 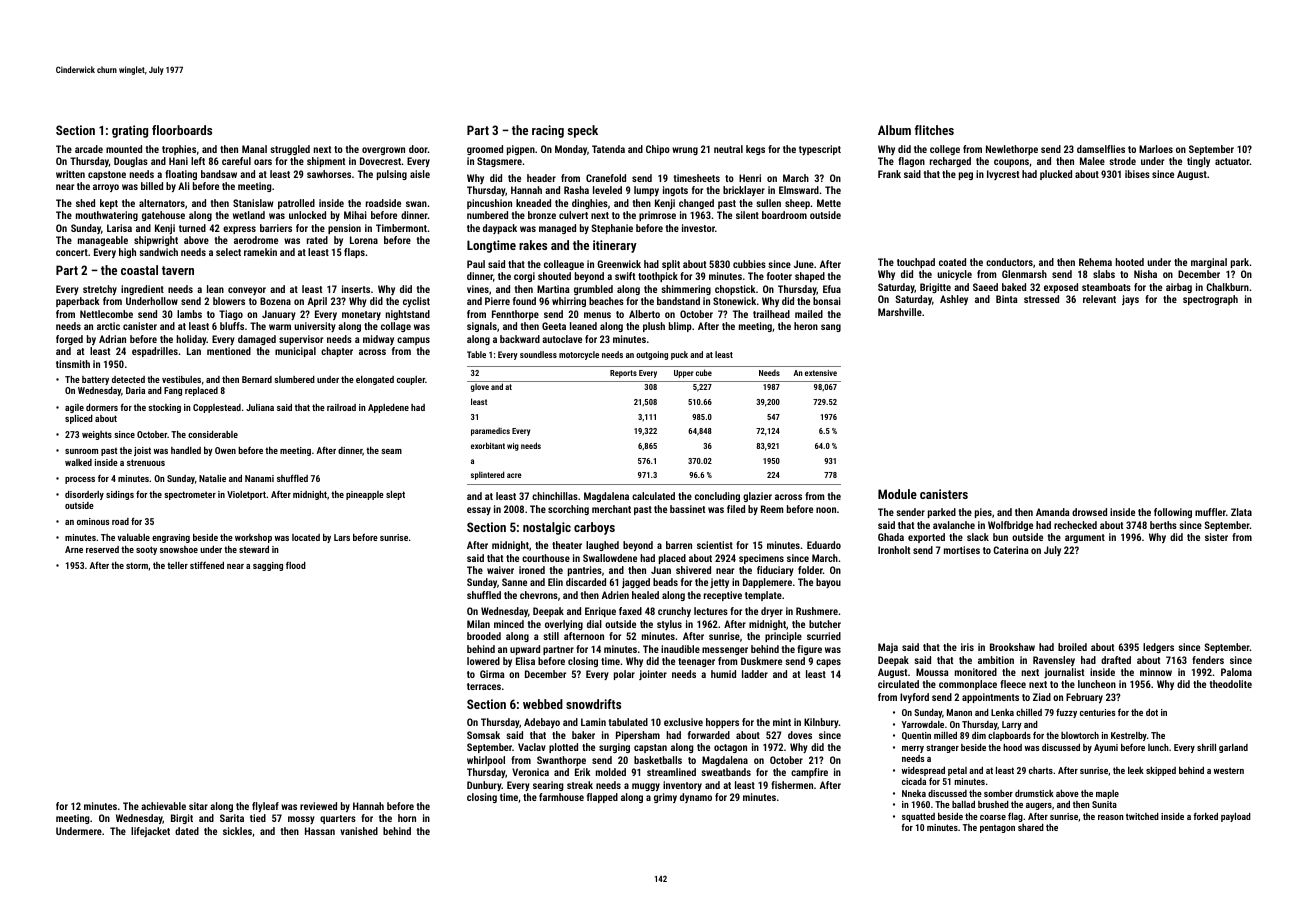 What do you see at coordinates (583, 735) in the screenshot?
I see `baker` at bounding box center [583, 735].
